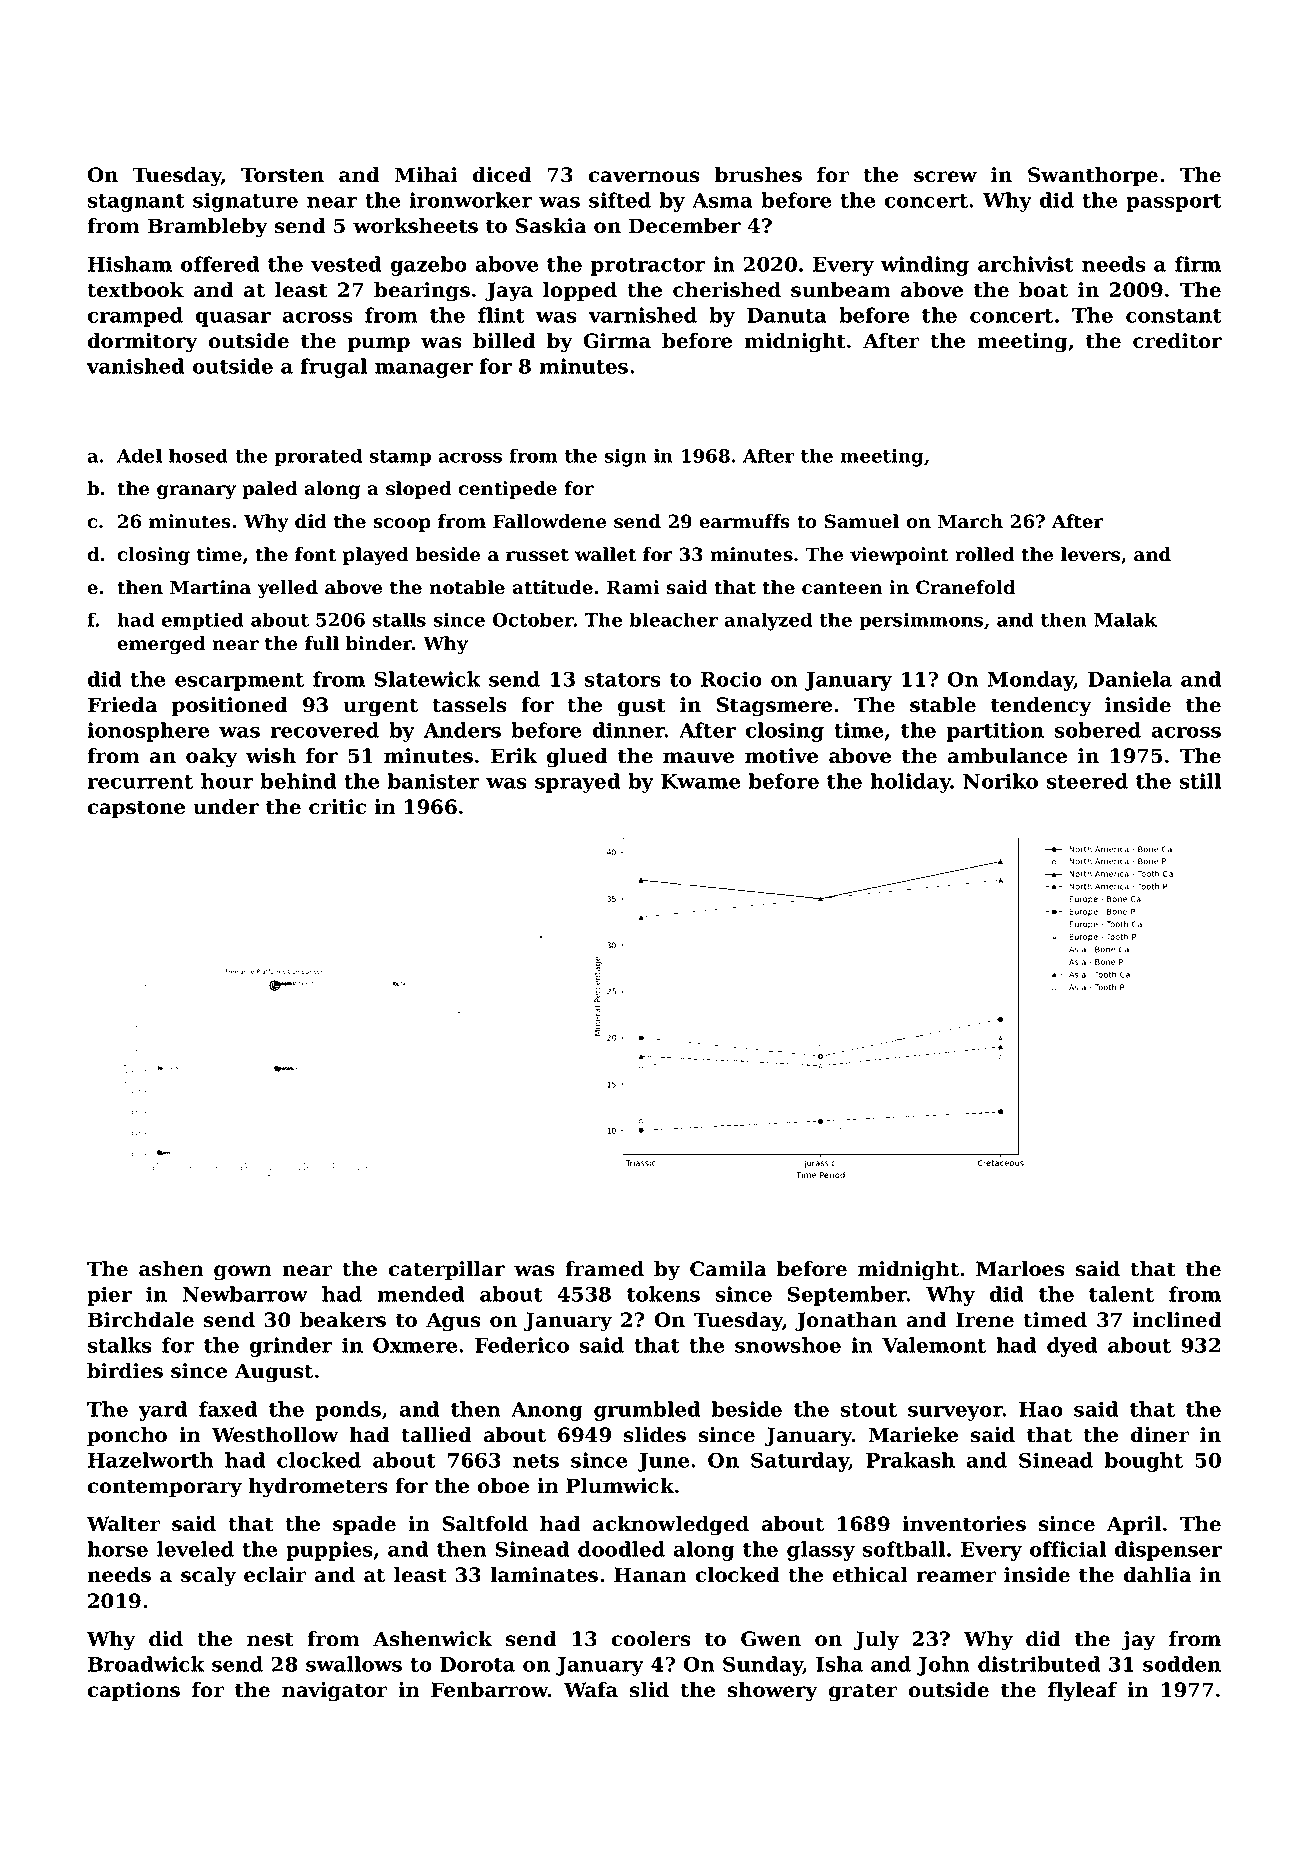  Describe the element at coordinates (489, 1690) in the screenshot. I see `Fenbarrow` at that location.
